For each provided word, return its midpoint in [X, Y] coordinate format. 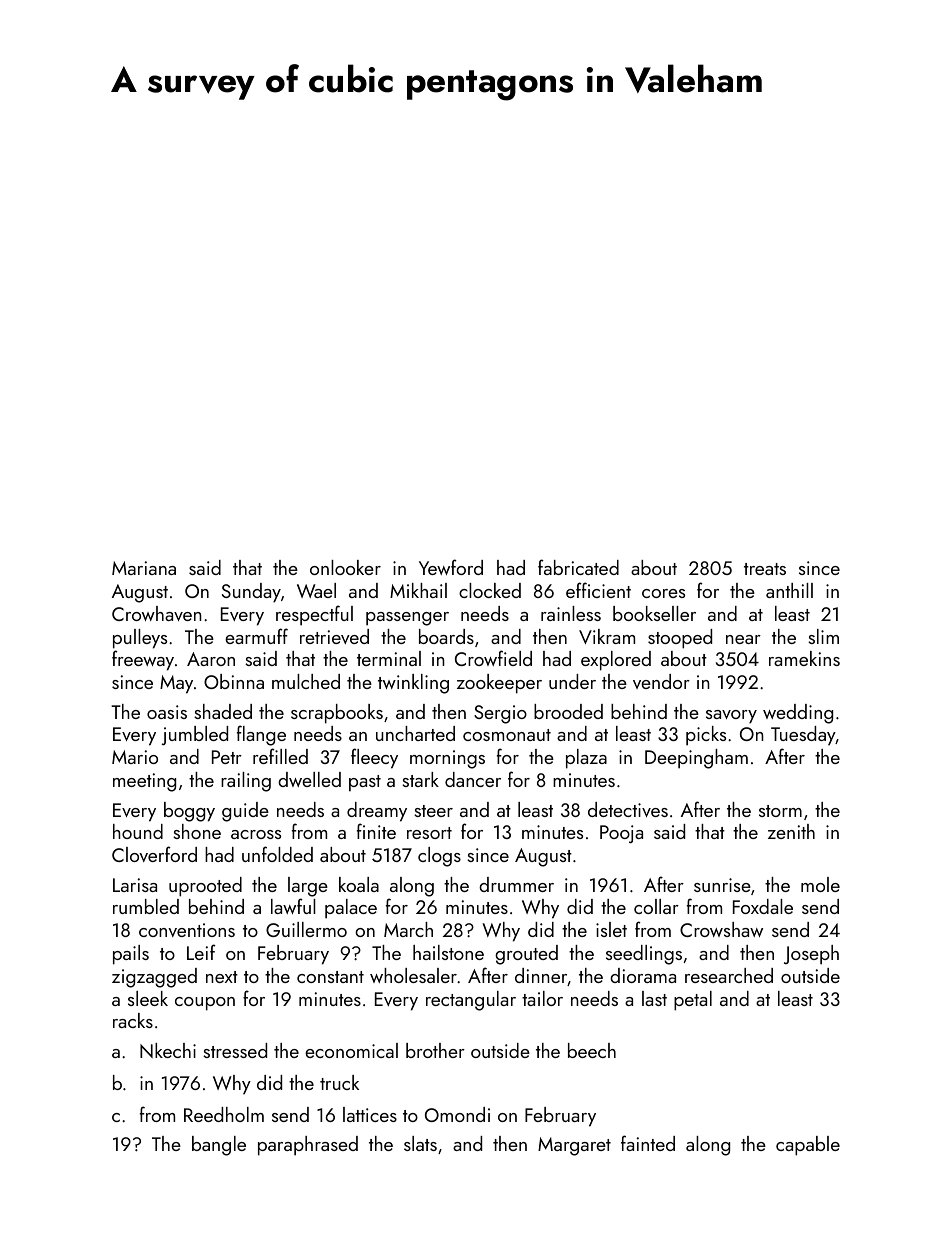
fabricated [578, 567]
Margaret [574, 1146]
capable [808, 1146]
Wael [316, 590]
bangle [219, 1146]
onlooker [345, 567]
